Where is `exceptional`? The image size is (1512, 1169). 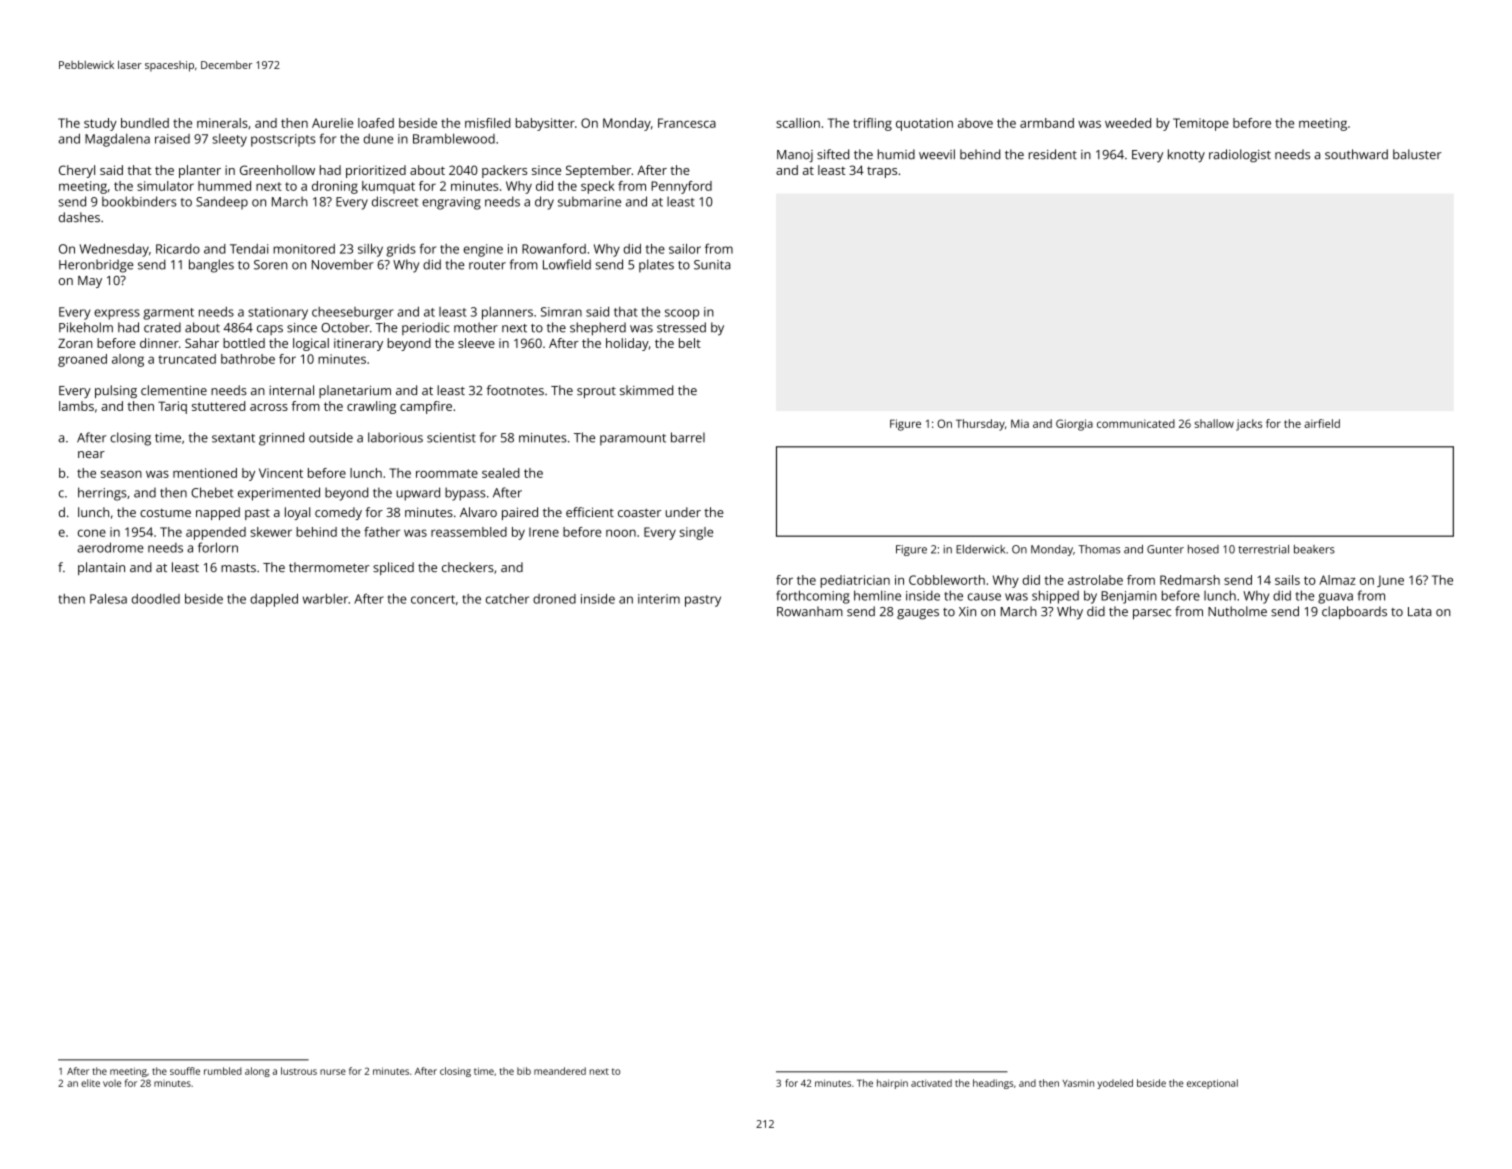
exceptional is located at coordinates (1212, 1084).
